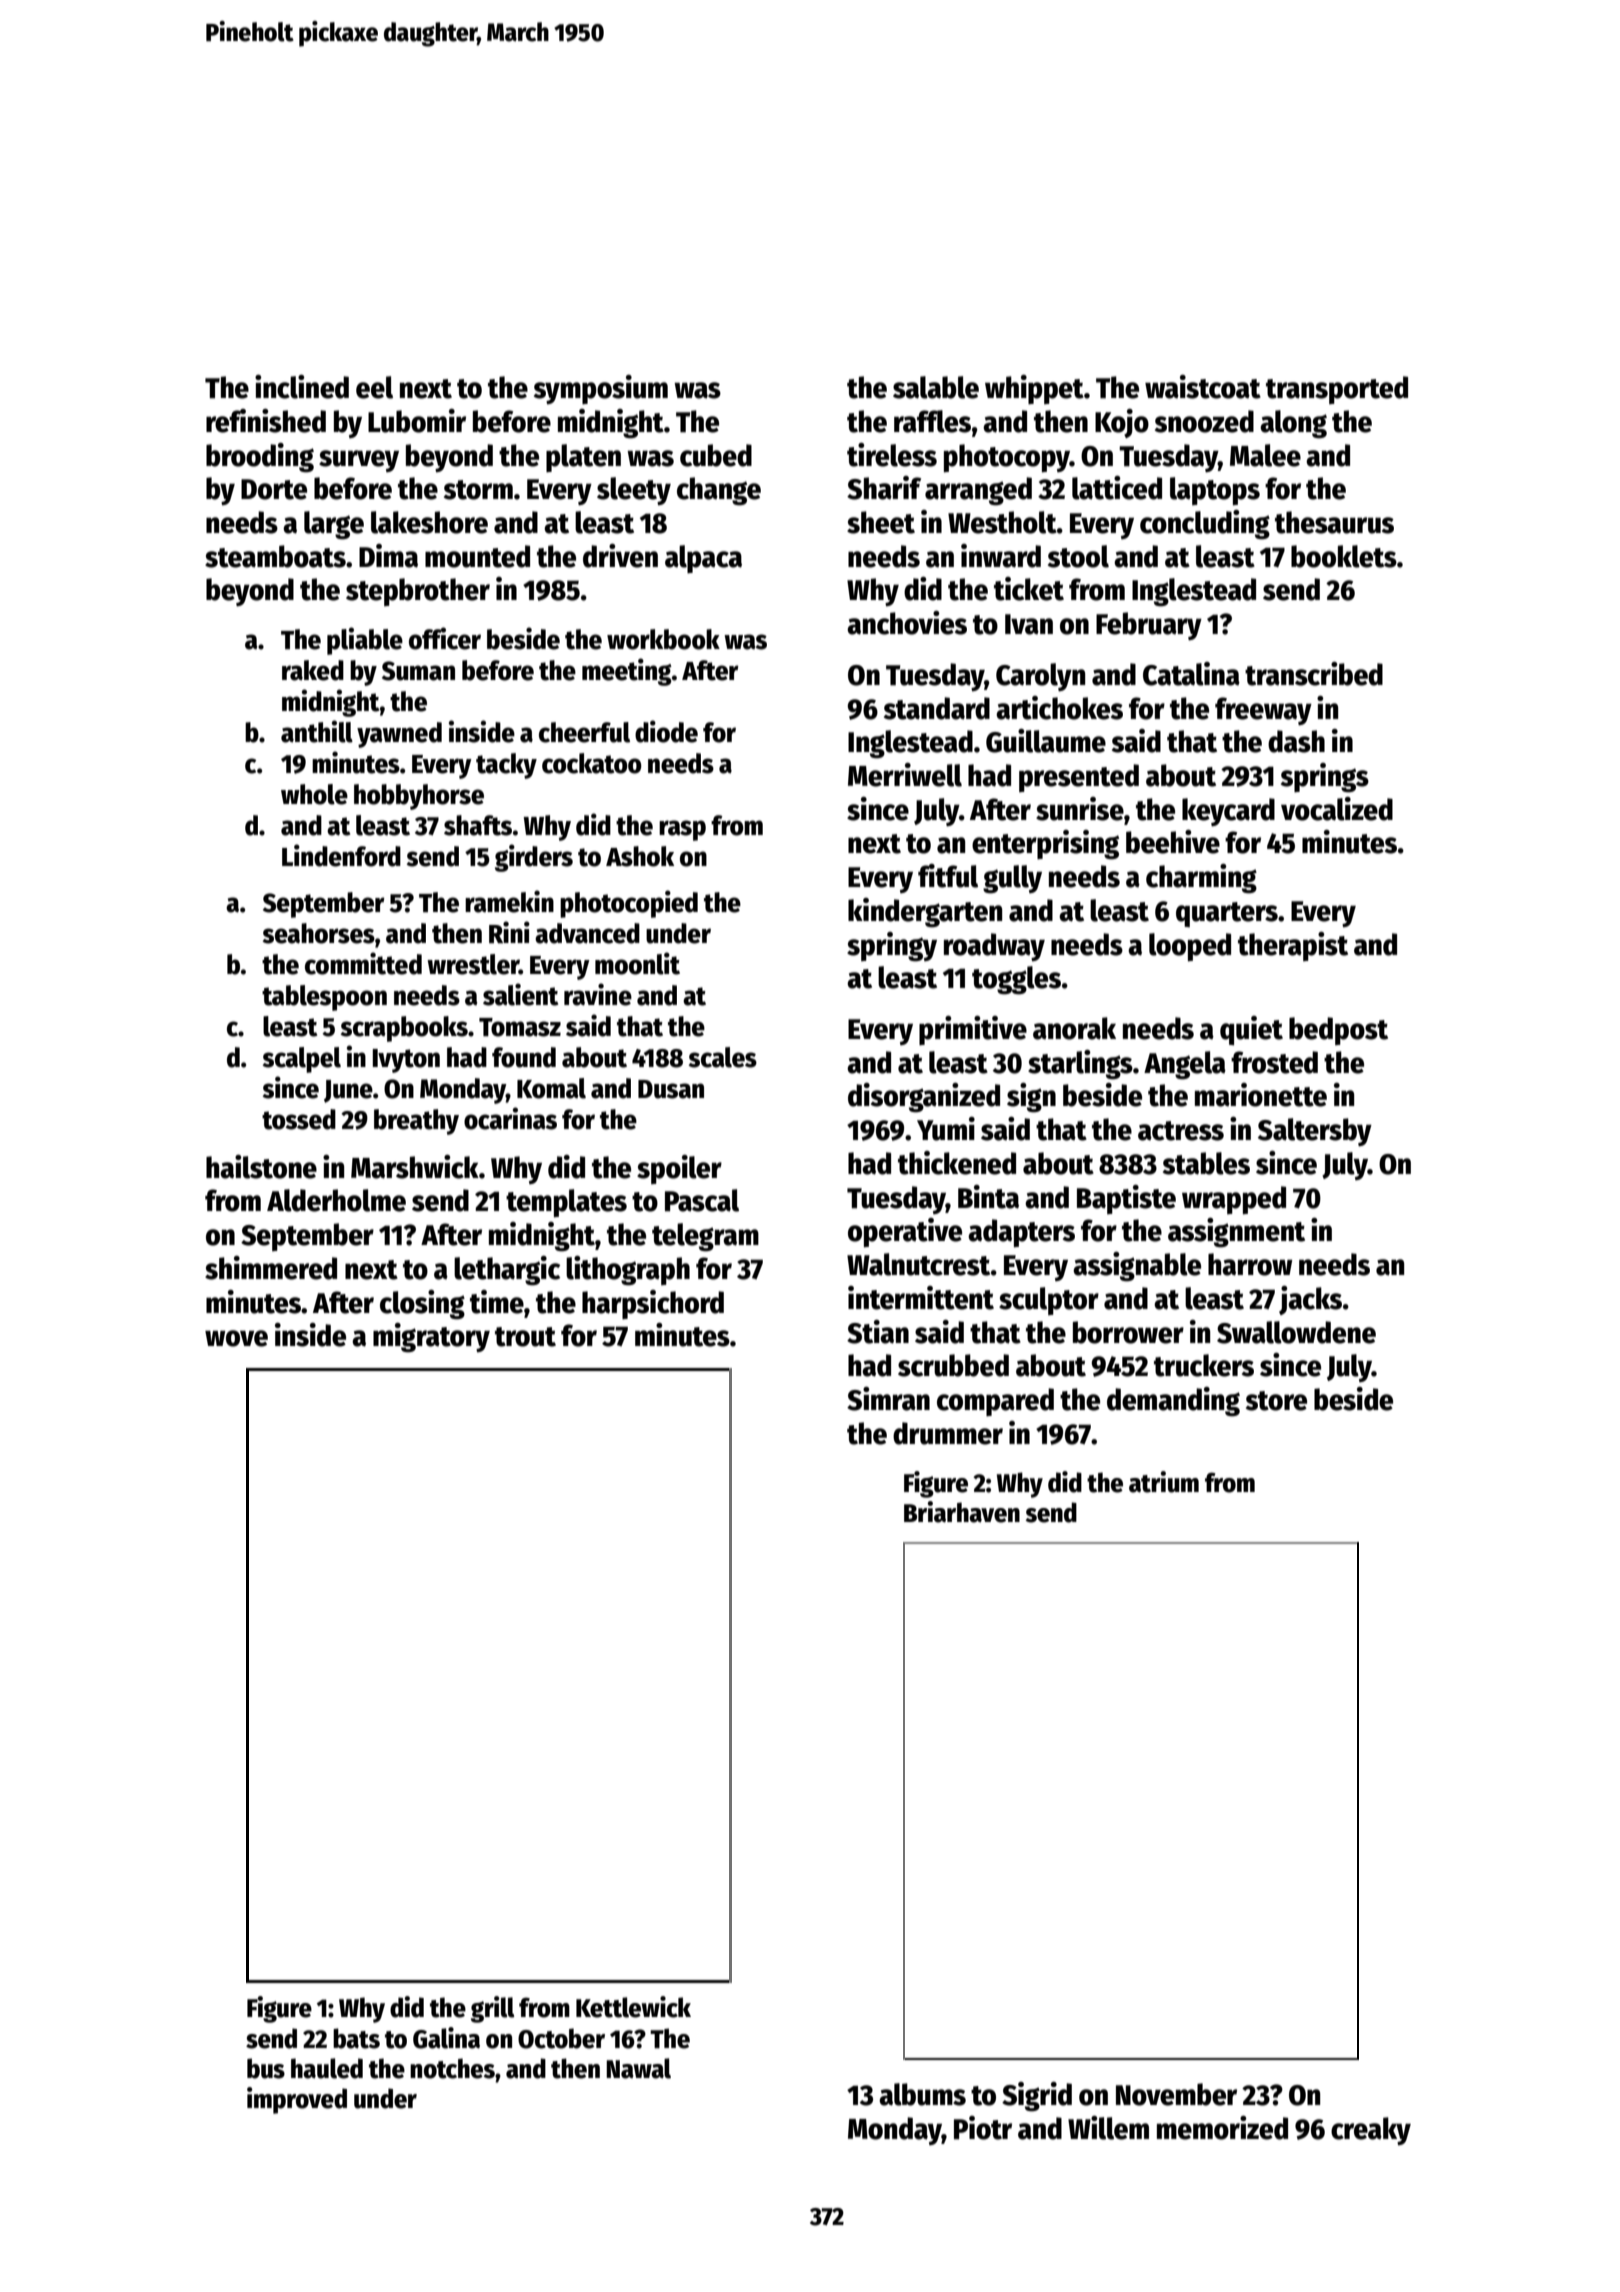 This document has height=2292, width=1620. Describe the element at coordinates (962, 1512) in the document. I see `Briarhaven` at that location.
